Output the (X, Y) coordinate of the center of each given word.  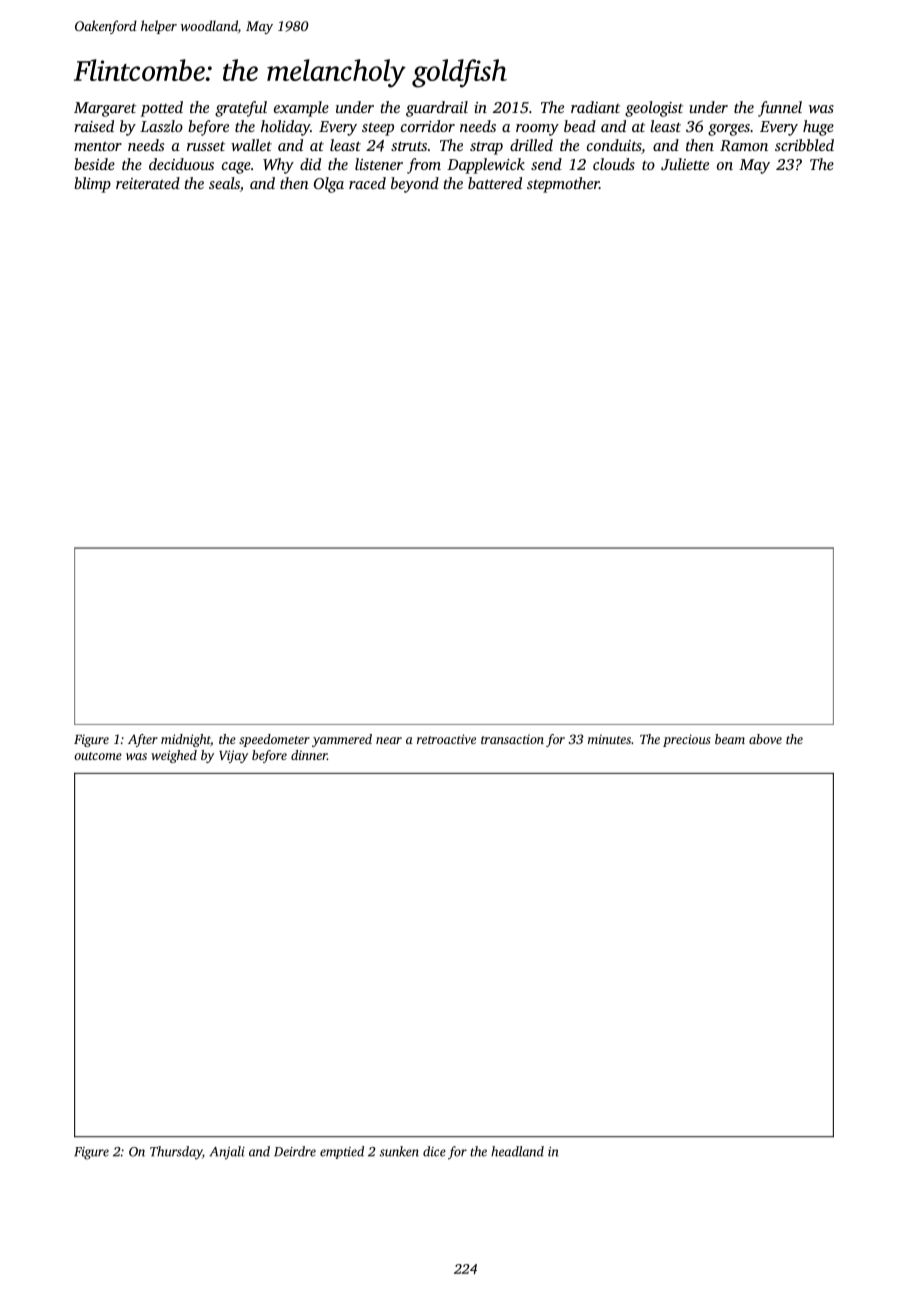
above (765, 739)
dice (434, 1151)
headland (517, 1151)
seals (224, 183)
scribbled (804, 145)
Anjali (227, 1153)
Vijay (233, 756)
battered (495, 183)
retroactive (446, 739)
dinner (309, 755)
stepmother (563, 185)
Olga (329, 185)
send (546, 164)
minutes (609, 739)
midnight (186, 740)
